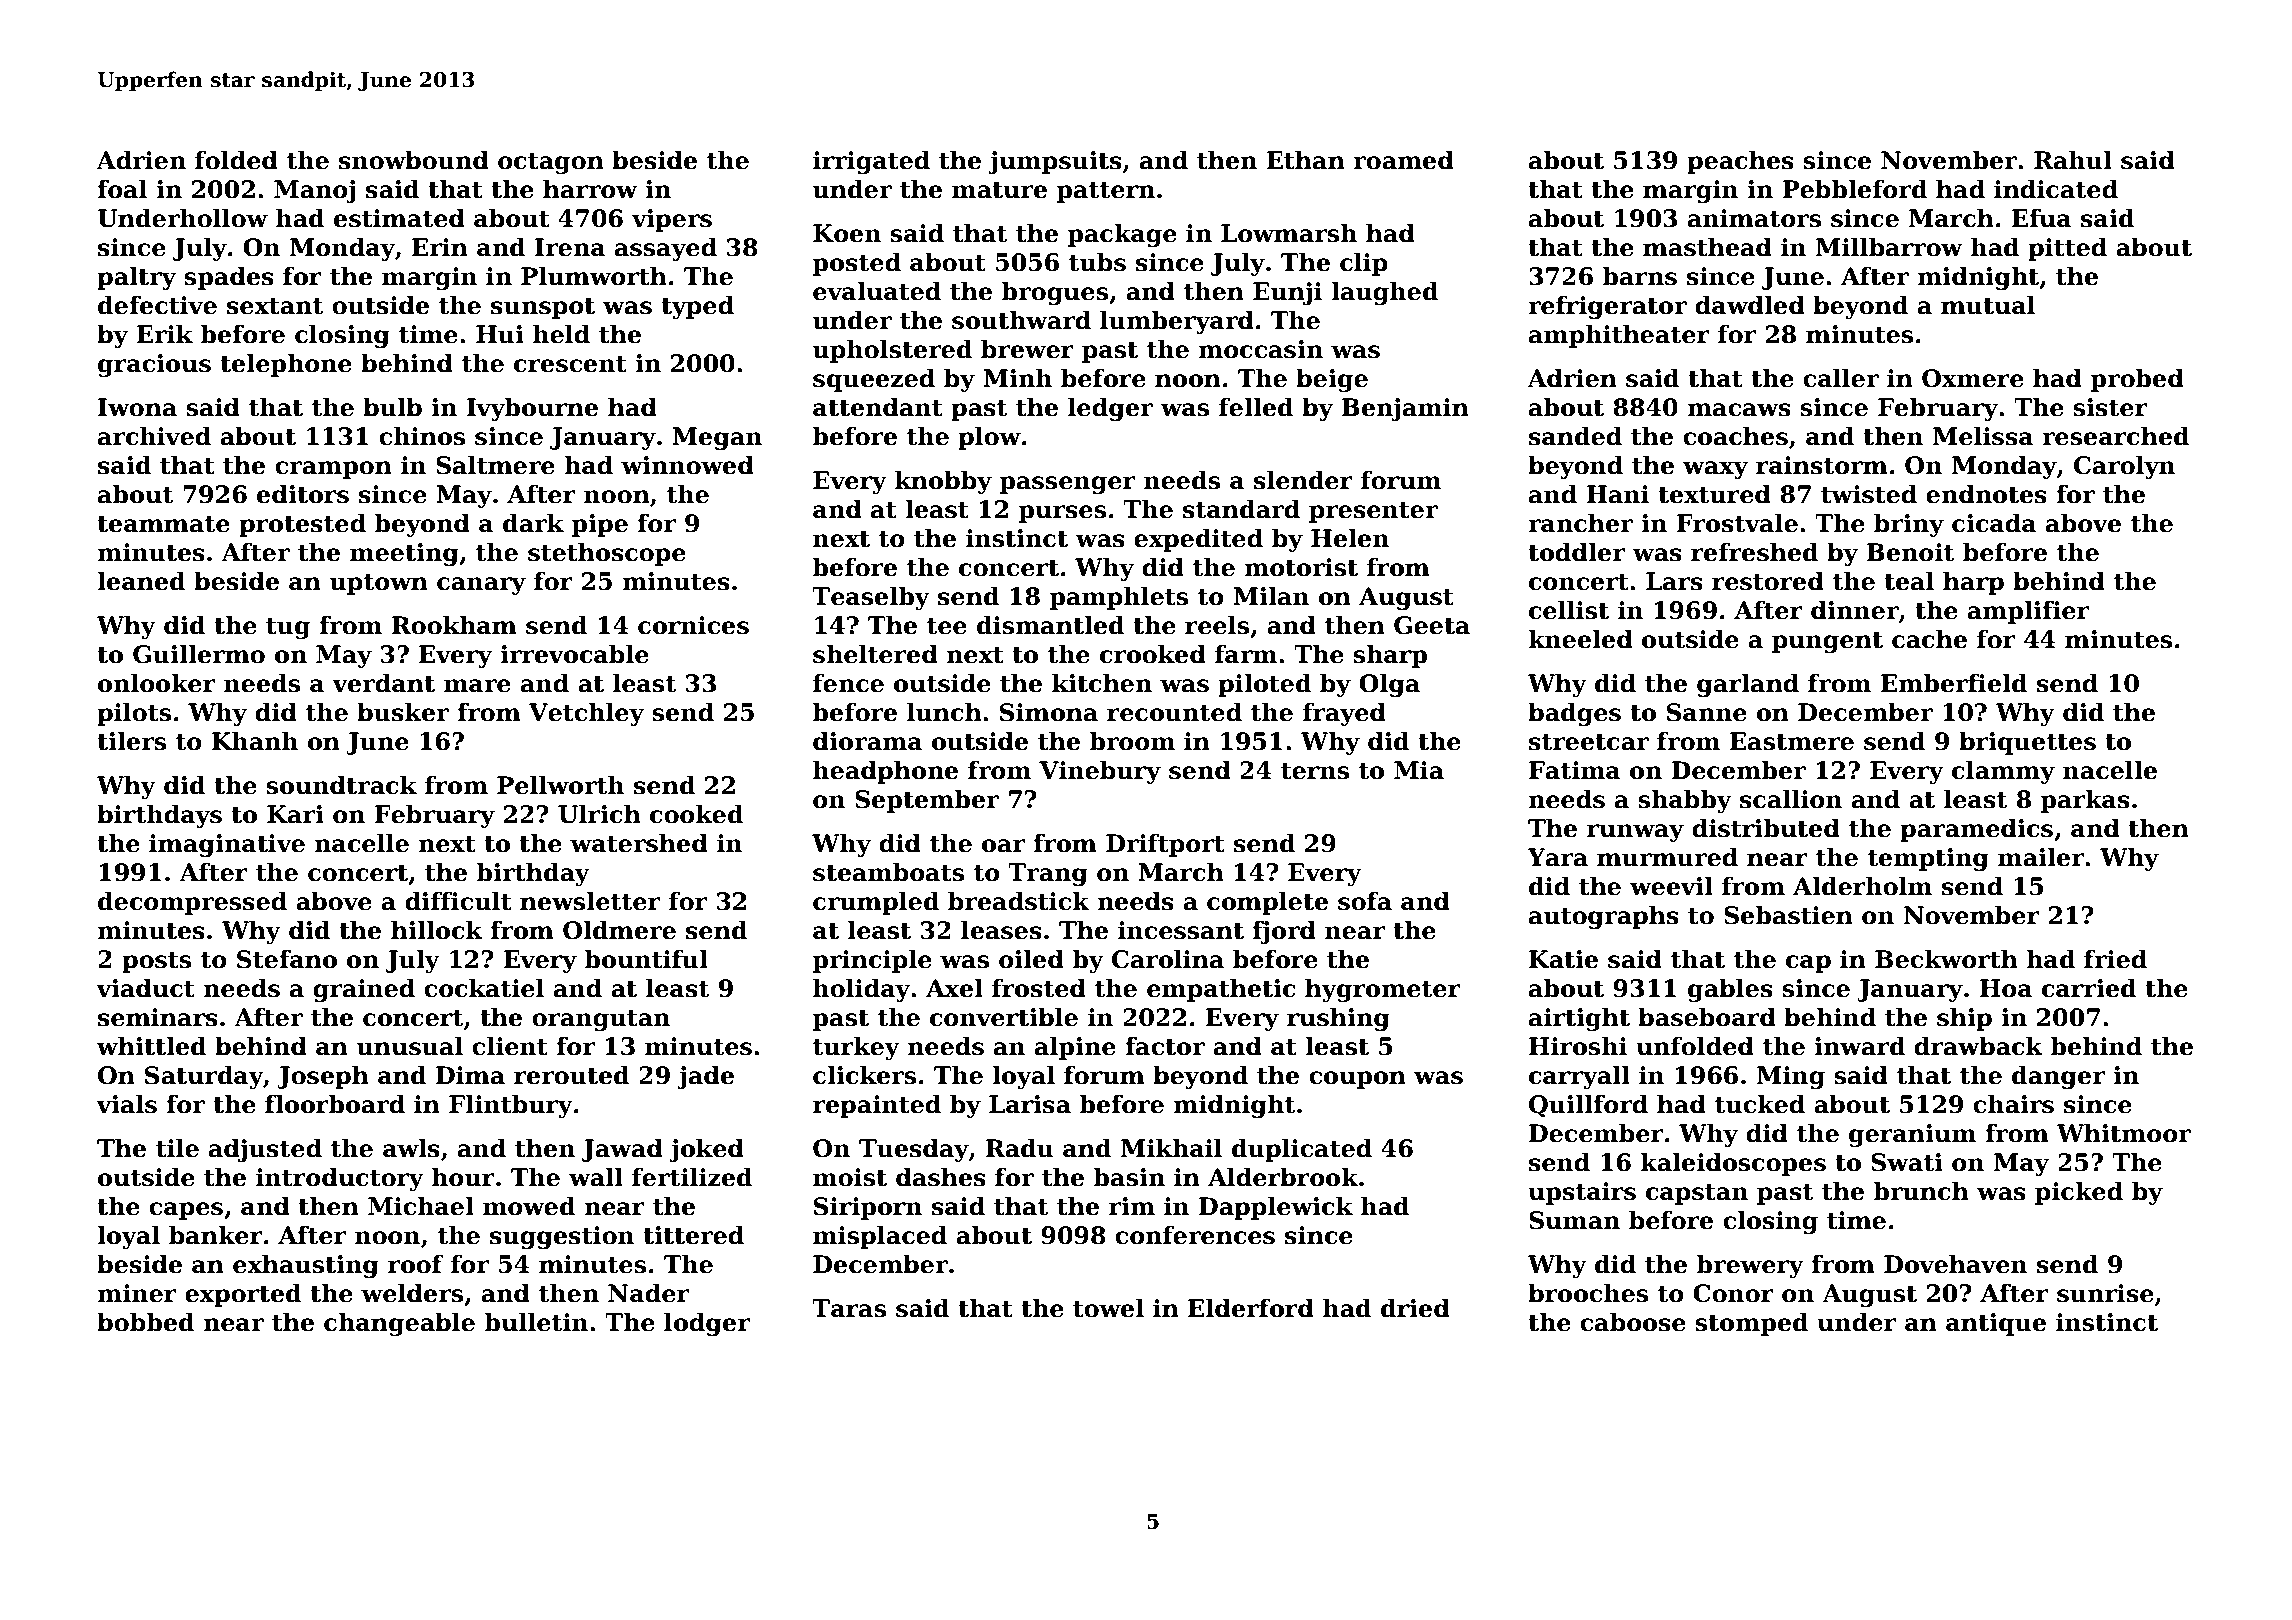 The width and height of the image is (2292, 1620). What do you see at coordinates (1389, 685) in the image?
I see `Olga` at bounding box center [1389, 685].
